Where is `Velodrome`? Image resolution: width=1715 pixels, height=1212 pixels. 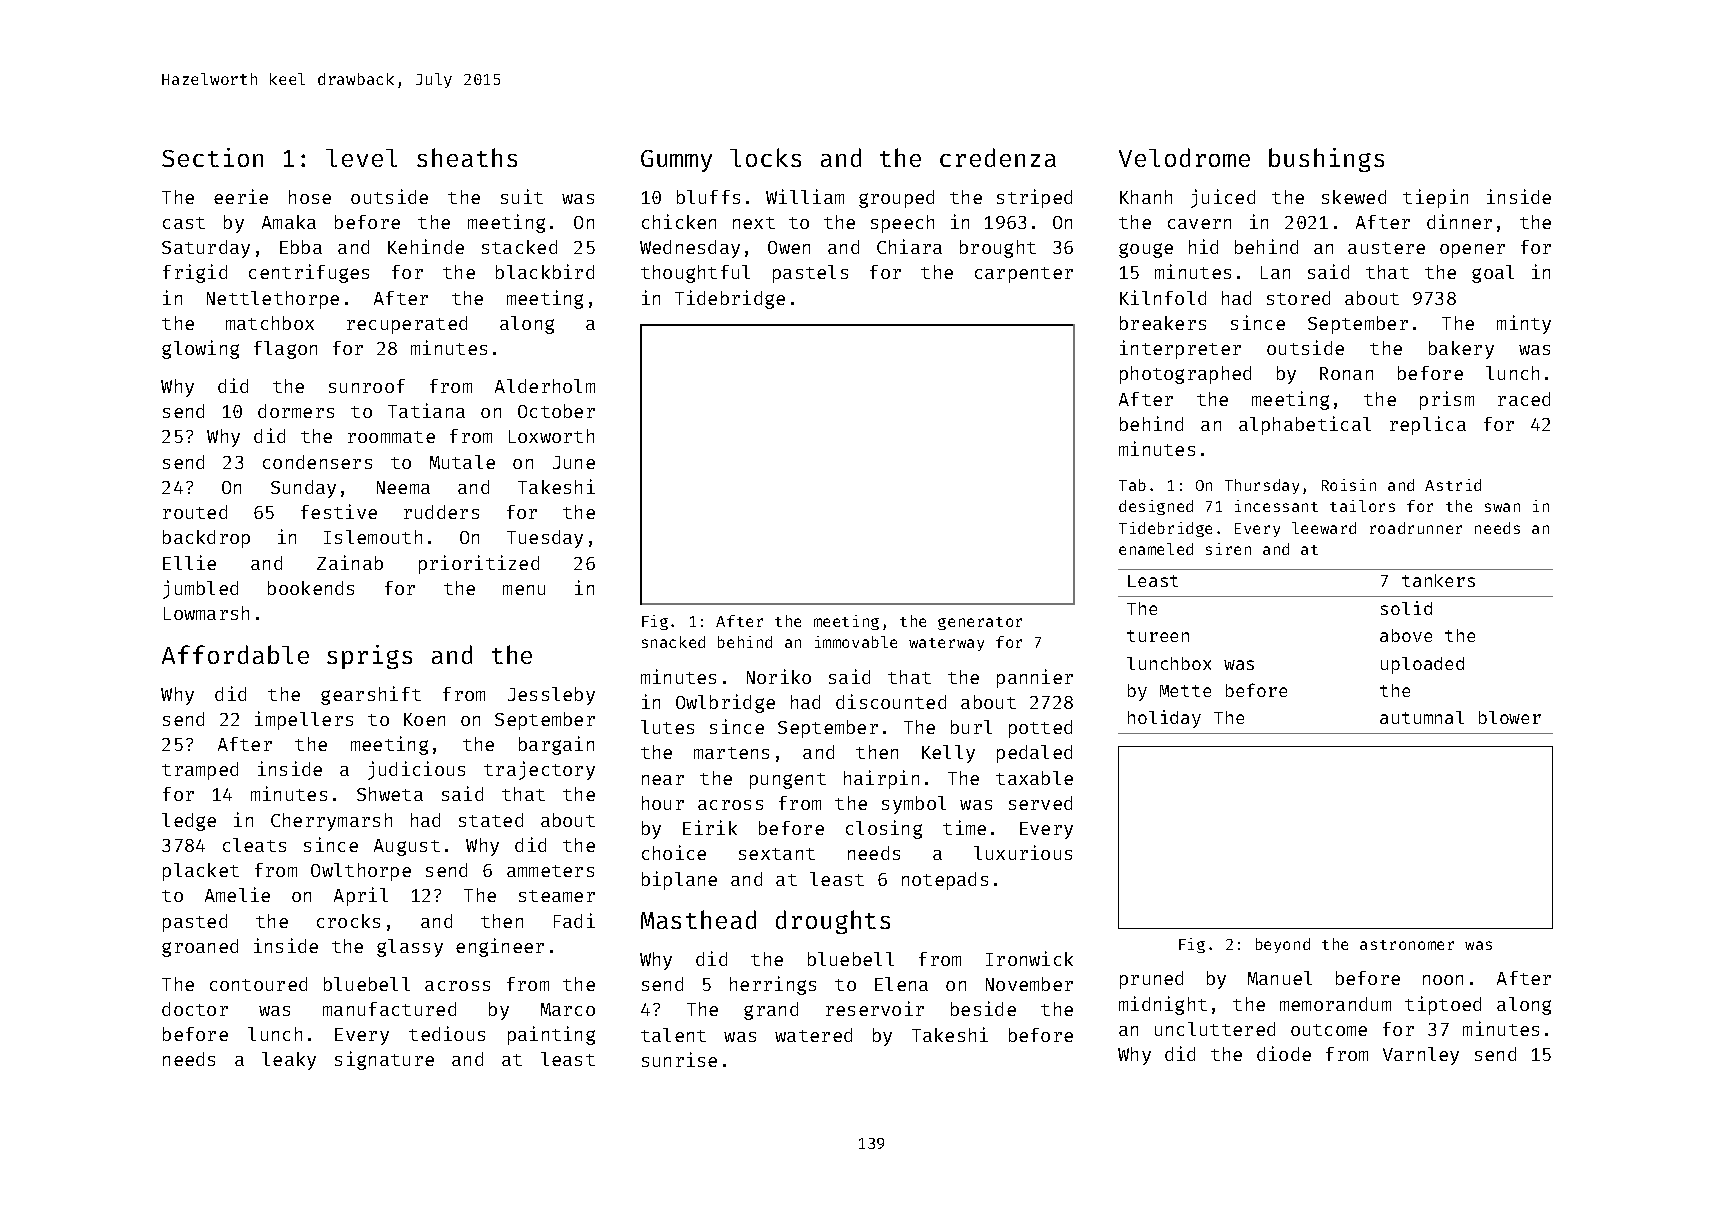
Velodrome is located at coordinates (1184, 157).
